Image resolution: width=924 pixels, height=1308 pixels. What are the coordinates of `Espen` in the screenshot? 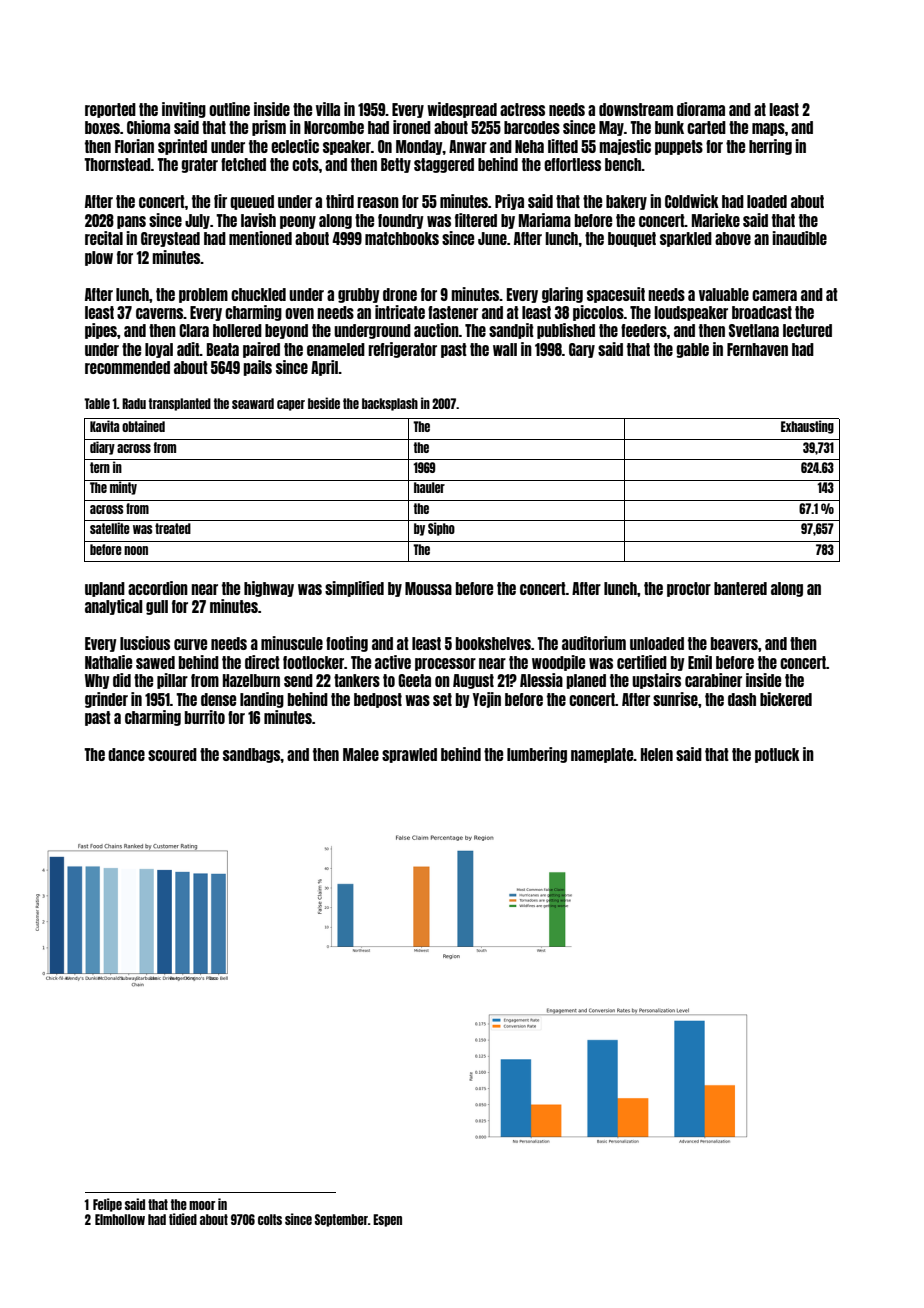 It's located at (387, 1220).
